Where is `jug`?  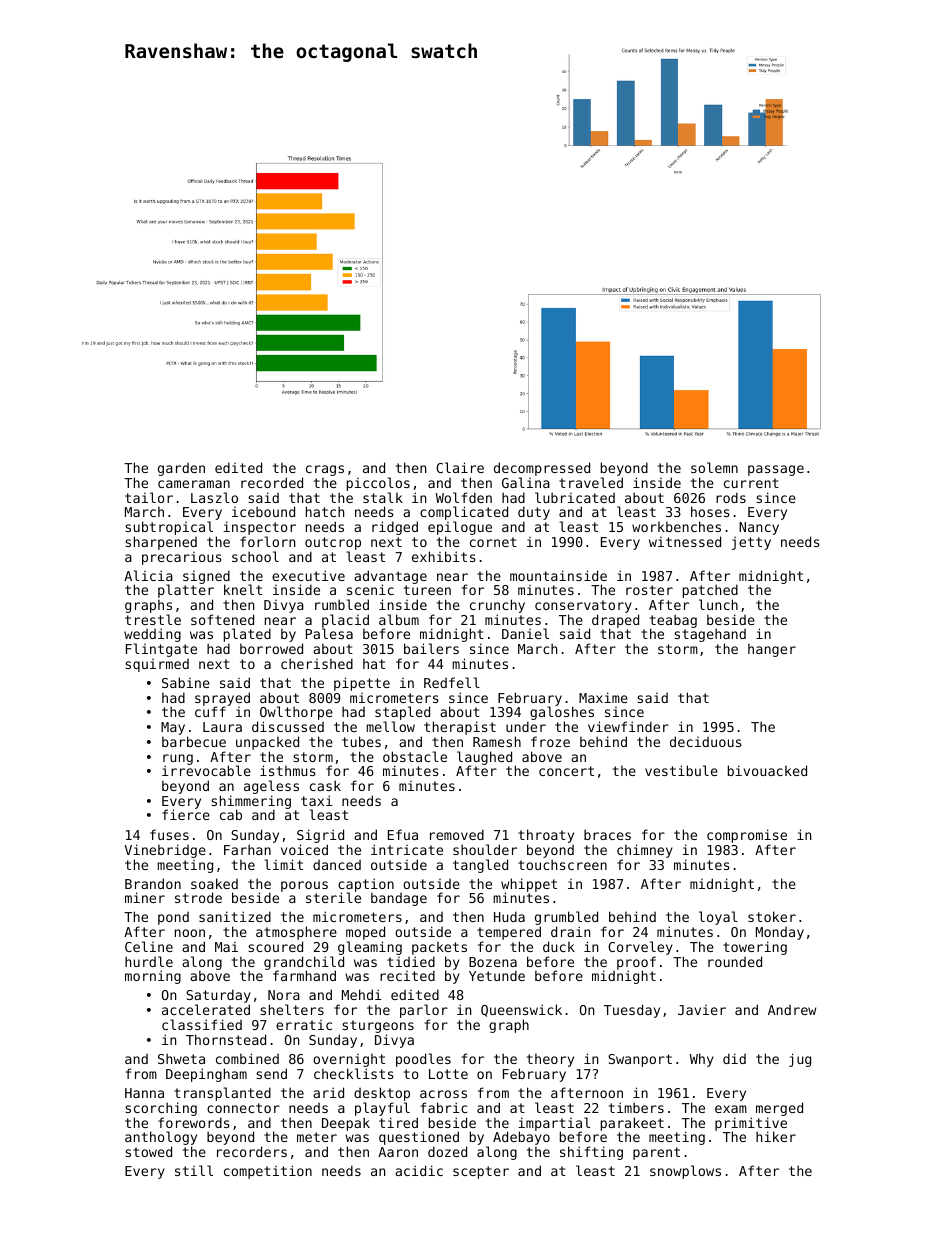 jug is located at coordinates (800, 1060).
